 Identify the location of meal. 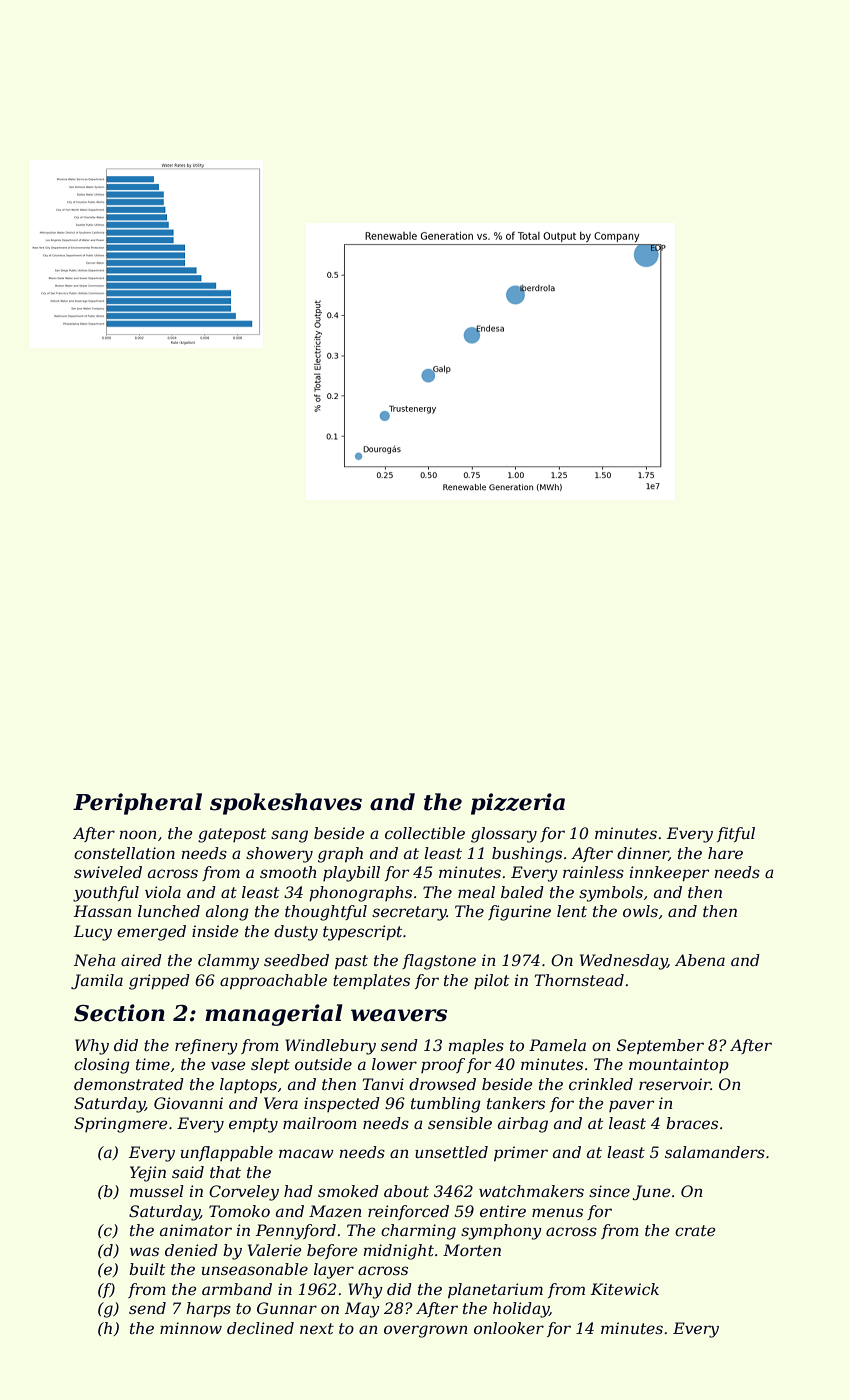
(476, 892).
